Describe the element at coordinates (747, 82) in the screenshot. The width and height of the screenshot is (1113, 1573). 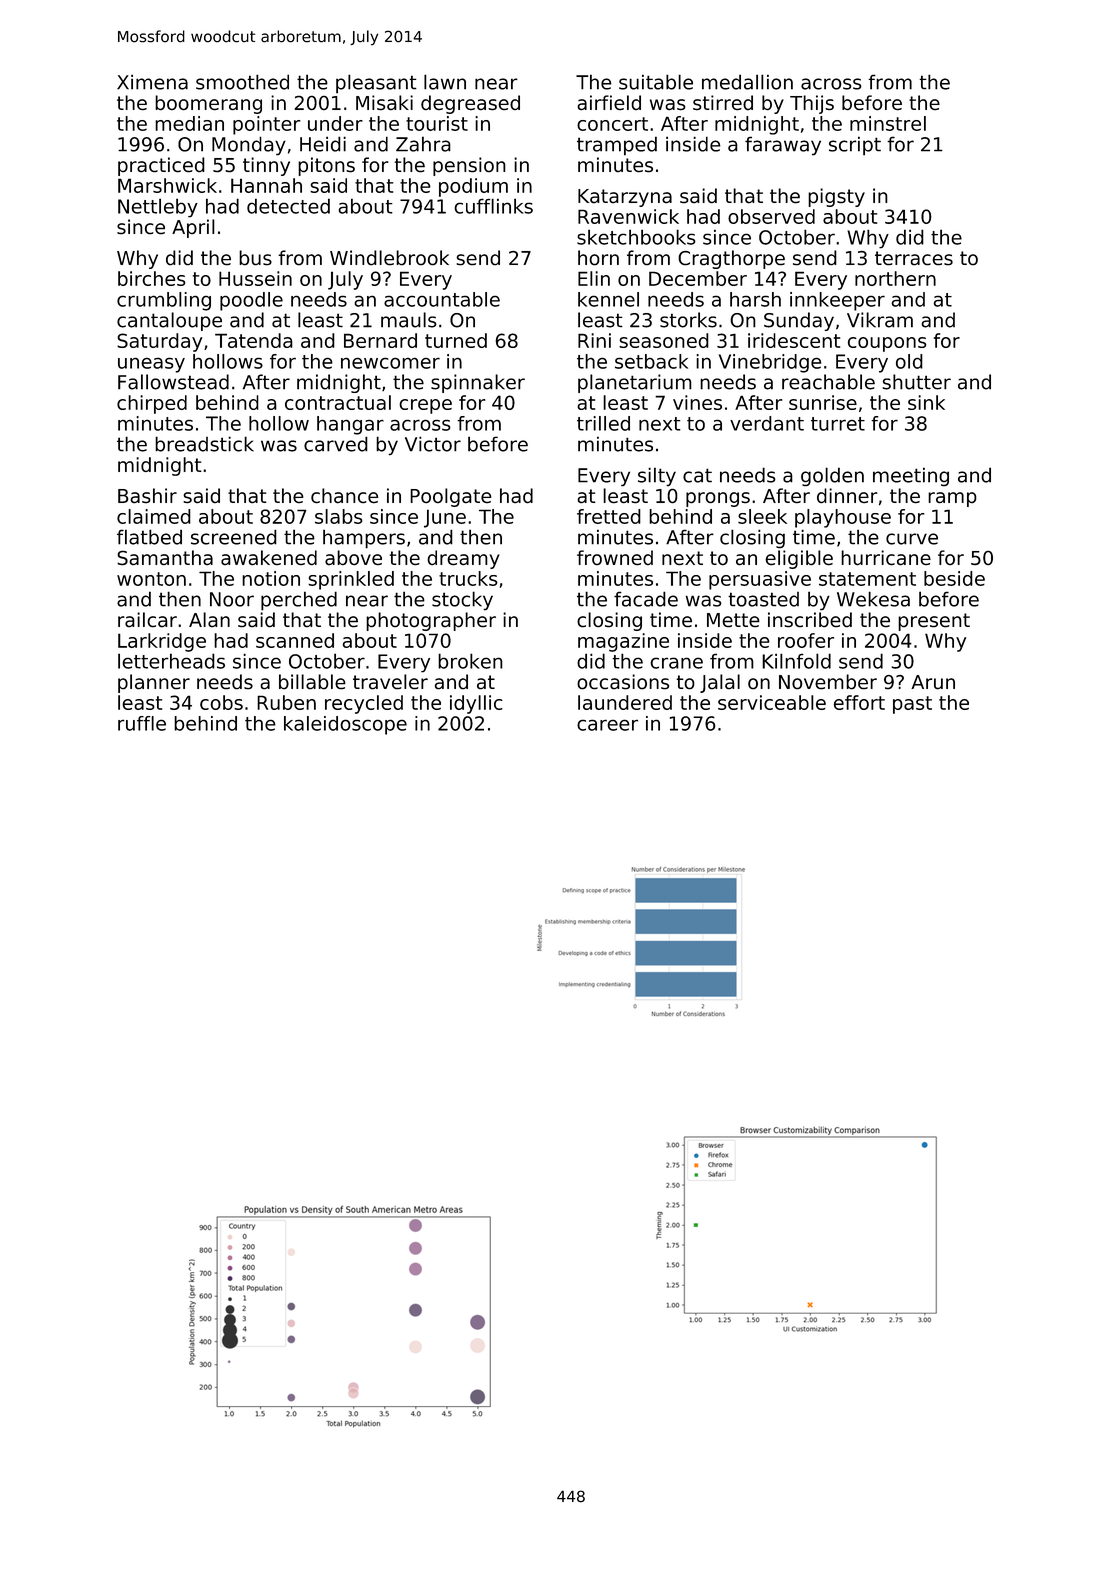
I see `medallion` at that location.
